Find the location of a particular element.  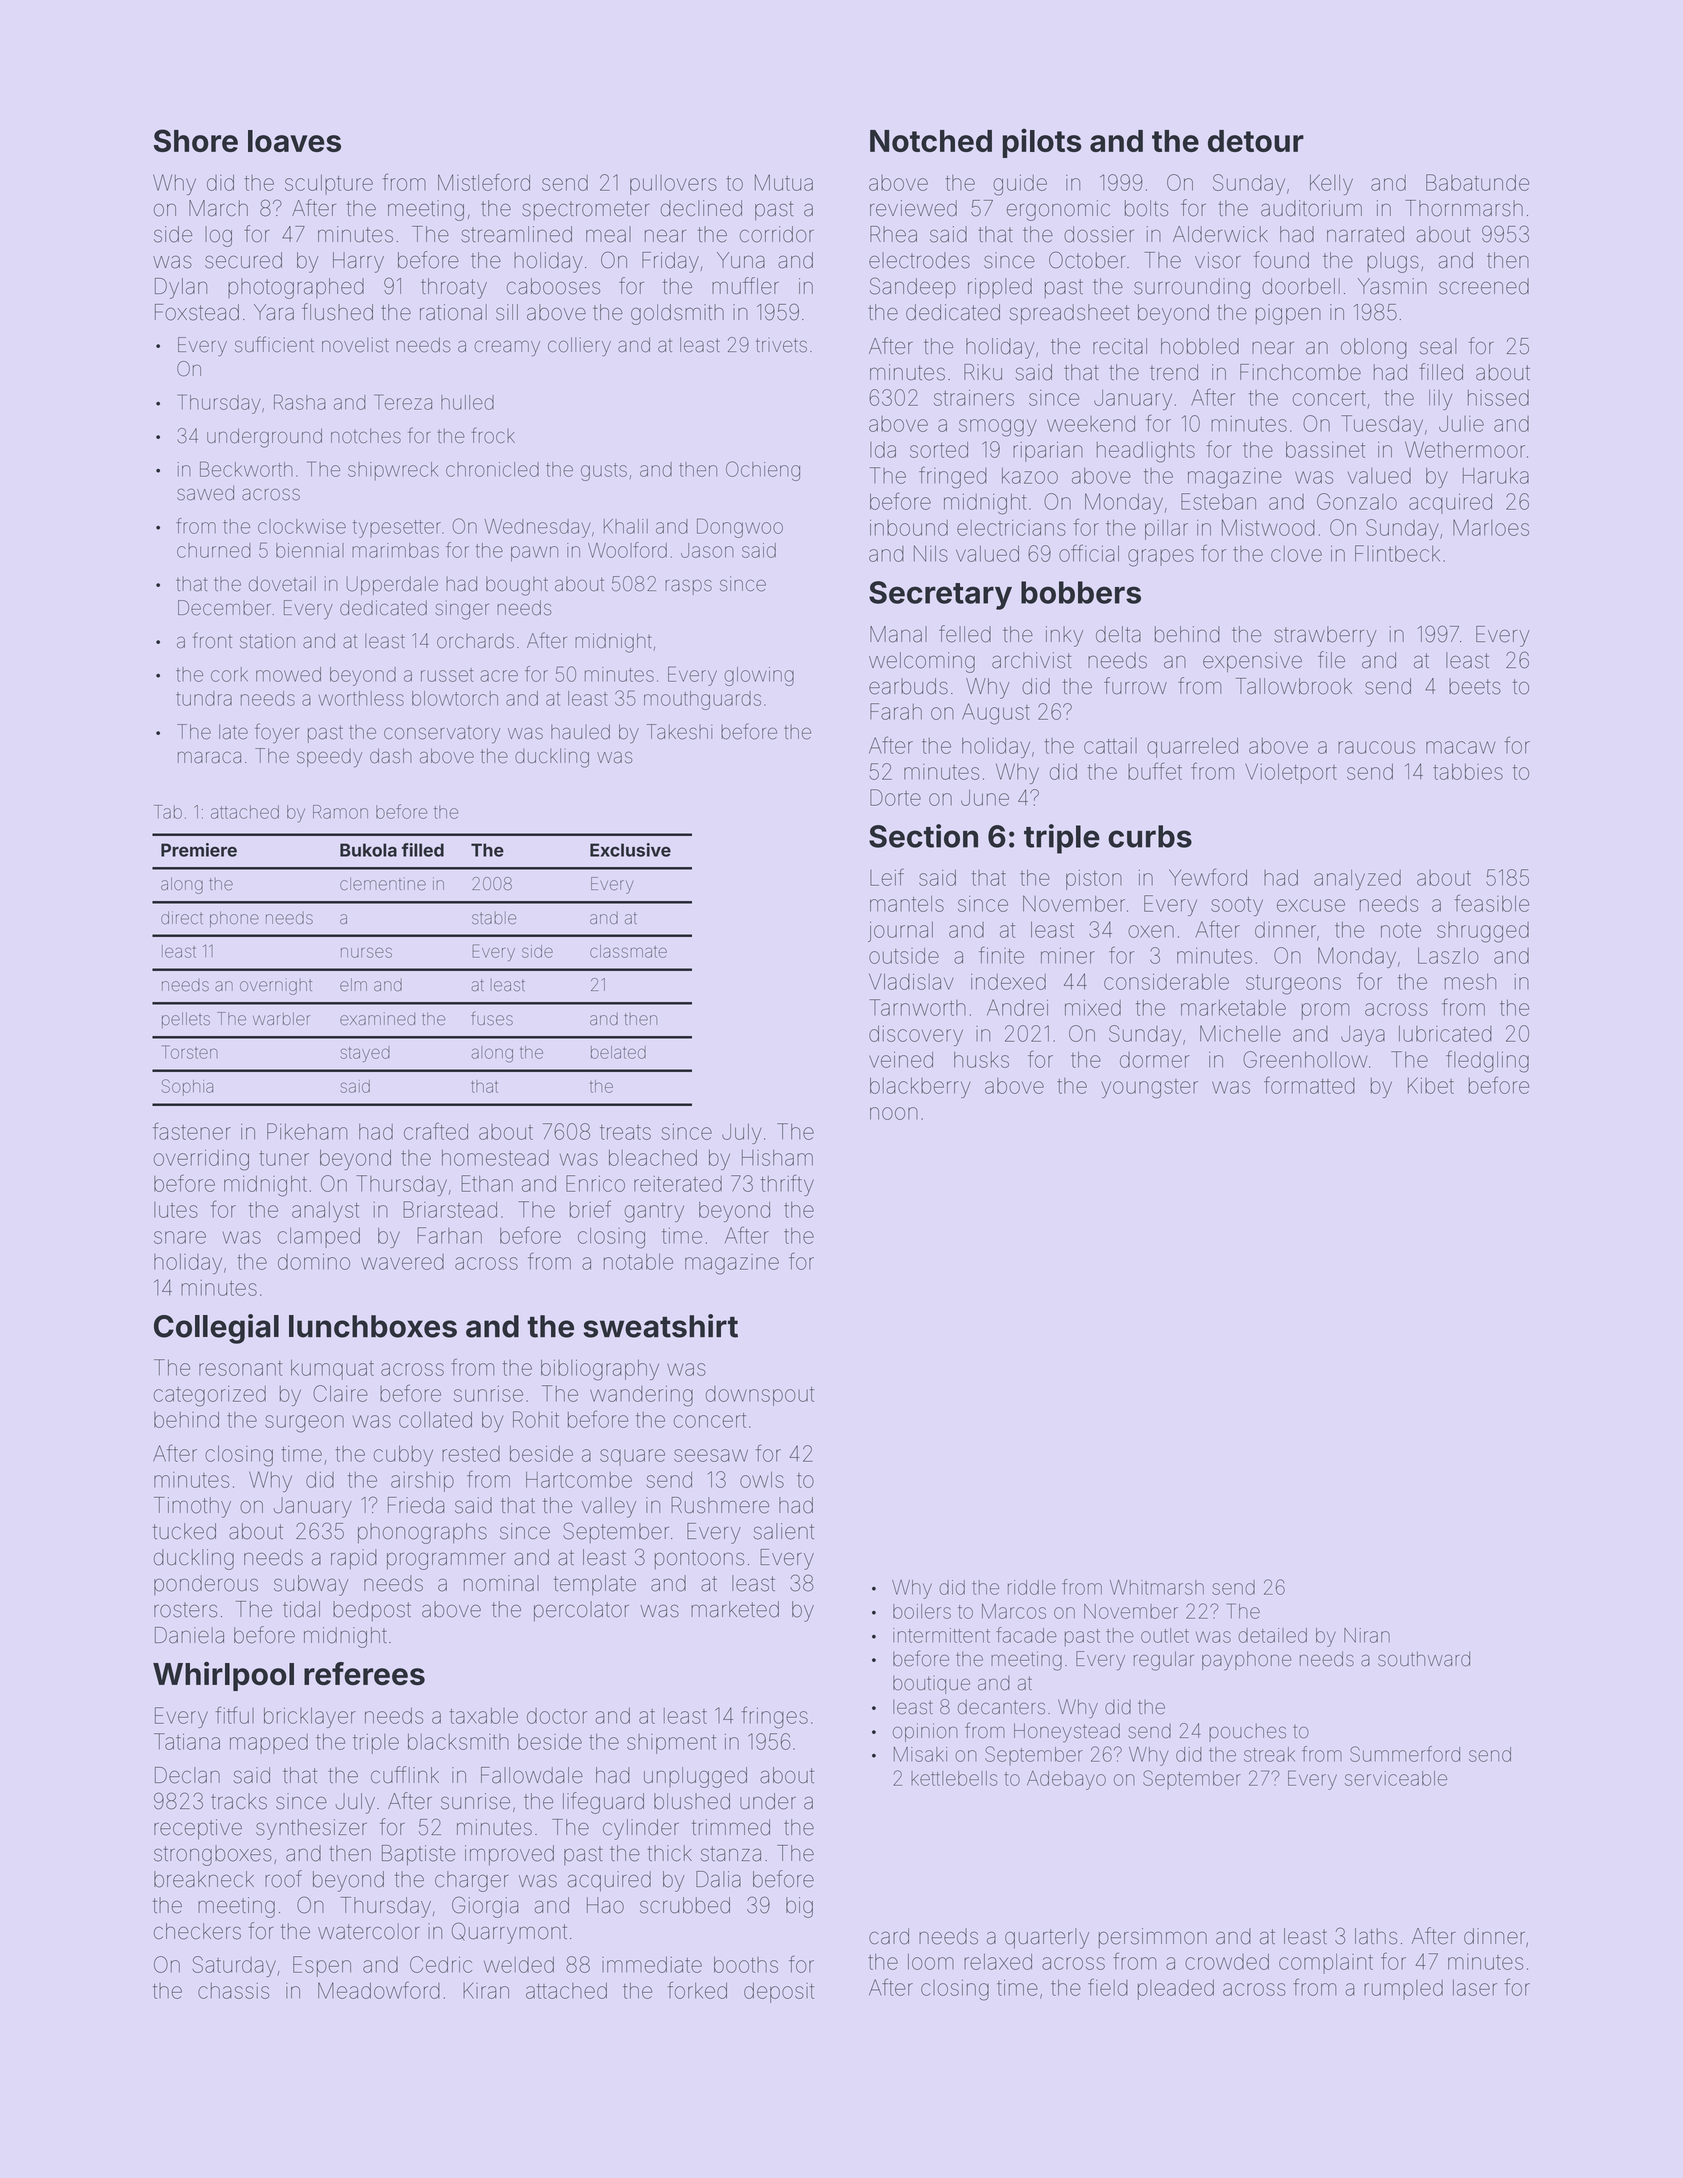

Shore is located at coordinates (196, 140).
